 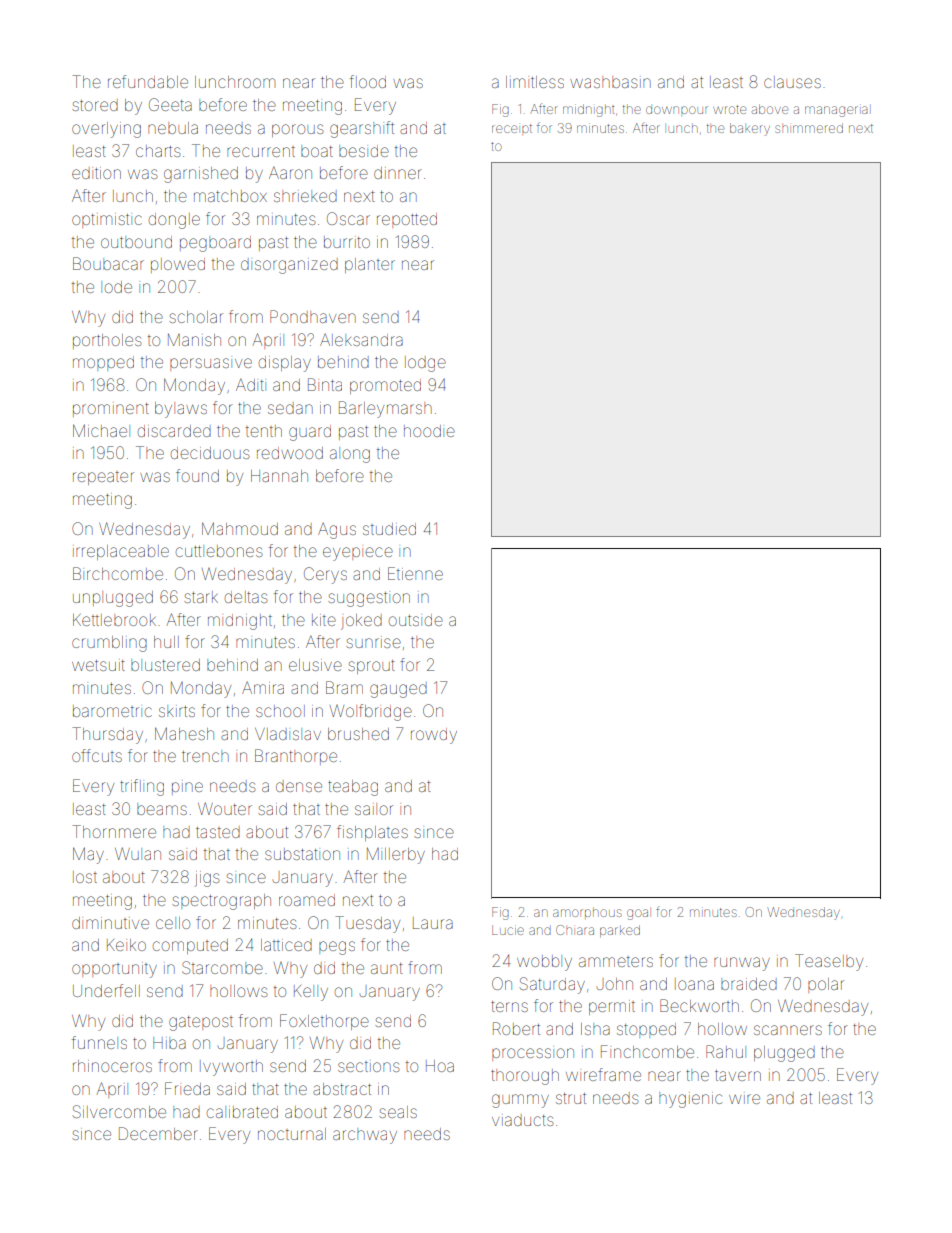 What do you see at coordinates (372, 833) in the screenshot?
I see `fishplates` at bounding box center [372, 833].
